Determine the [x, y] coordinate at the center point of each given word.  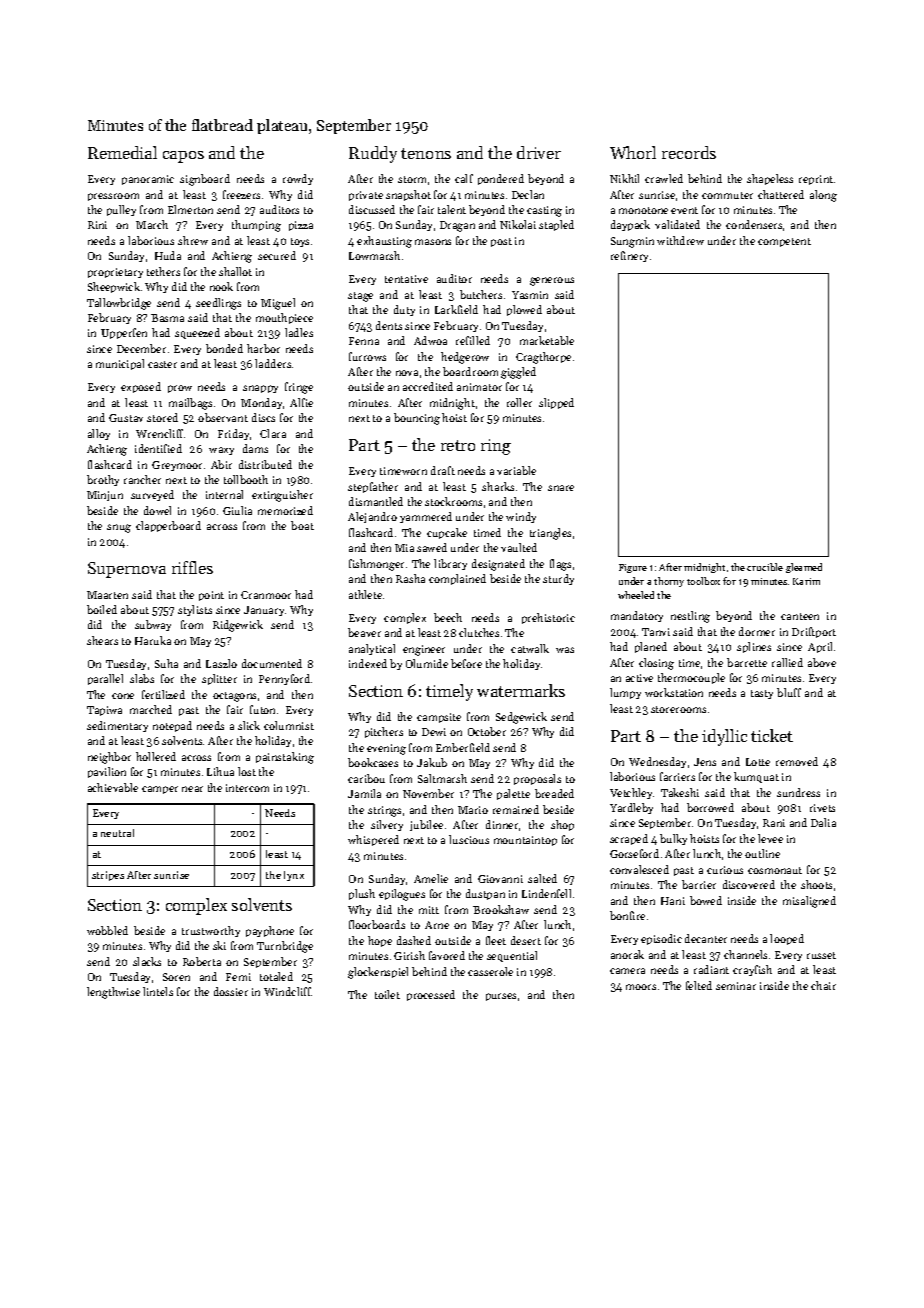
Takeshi [680, 792]
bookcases [373, 762]
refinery [629, 256]
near [192, 789]
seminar [736, 986]
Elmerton [190, 209]
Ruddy [373, 154]
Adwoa [430, 340]
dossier [231, 991]
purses [501, 997]
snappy [260, 389]
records [689, 152]
